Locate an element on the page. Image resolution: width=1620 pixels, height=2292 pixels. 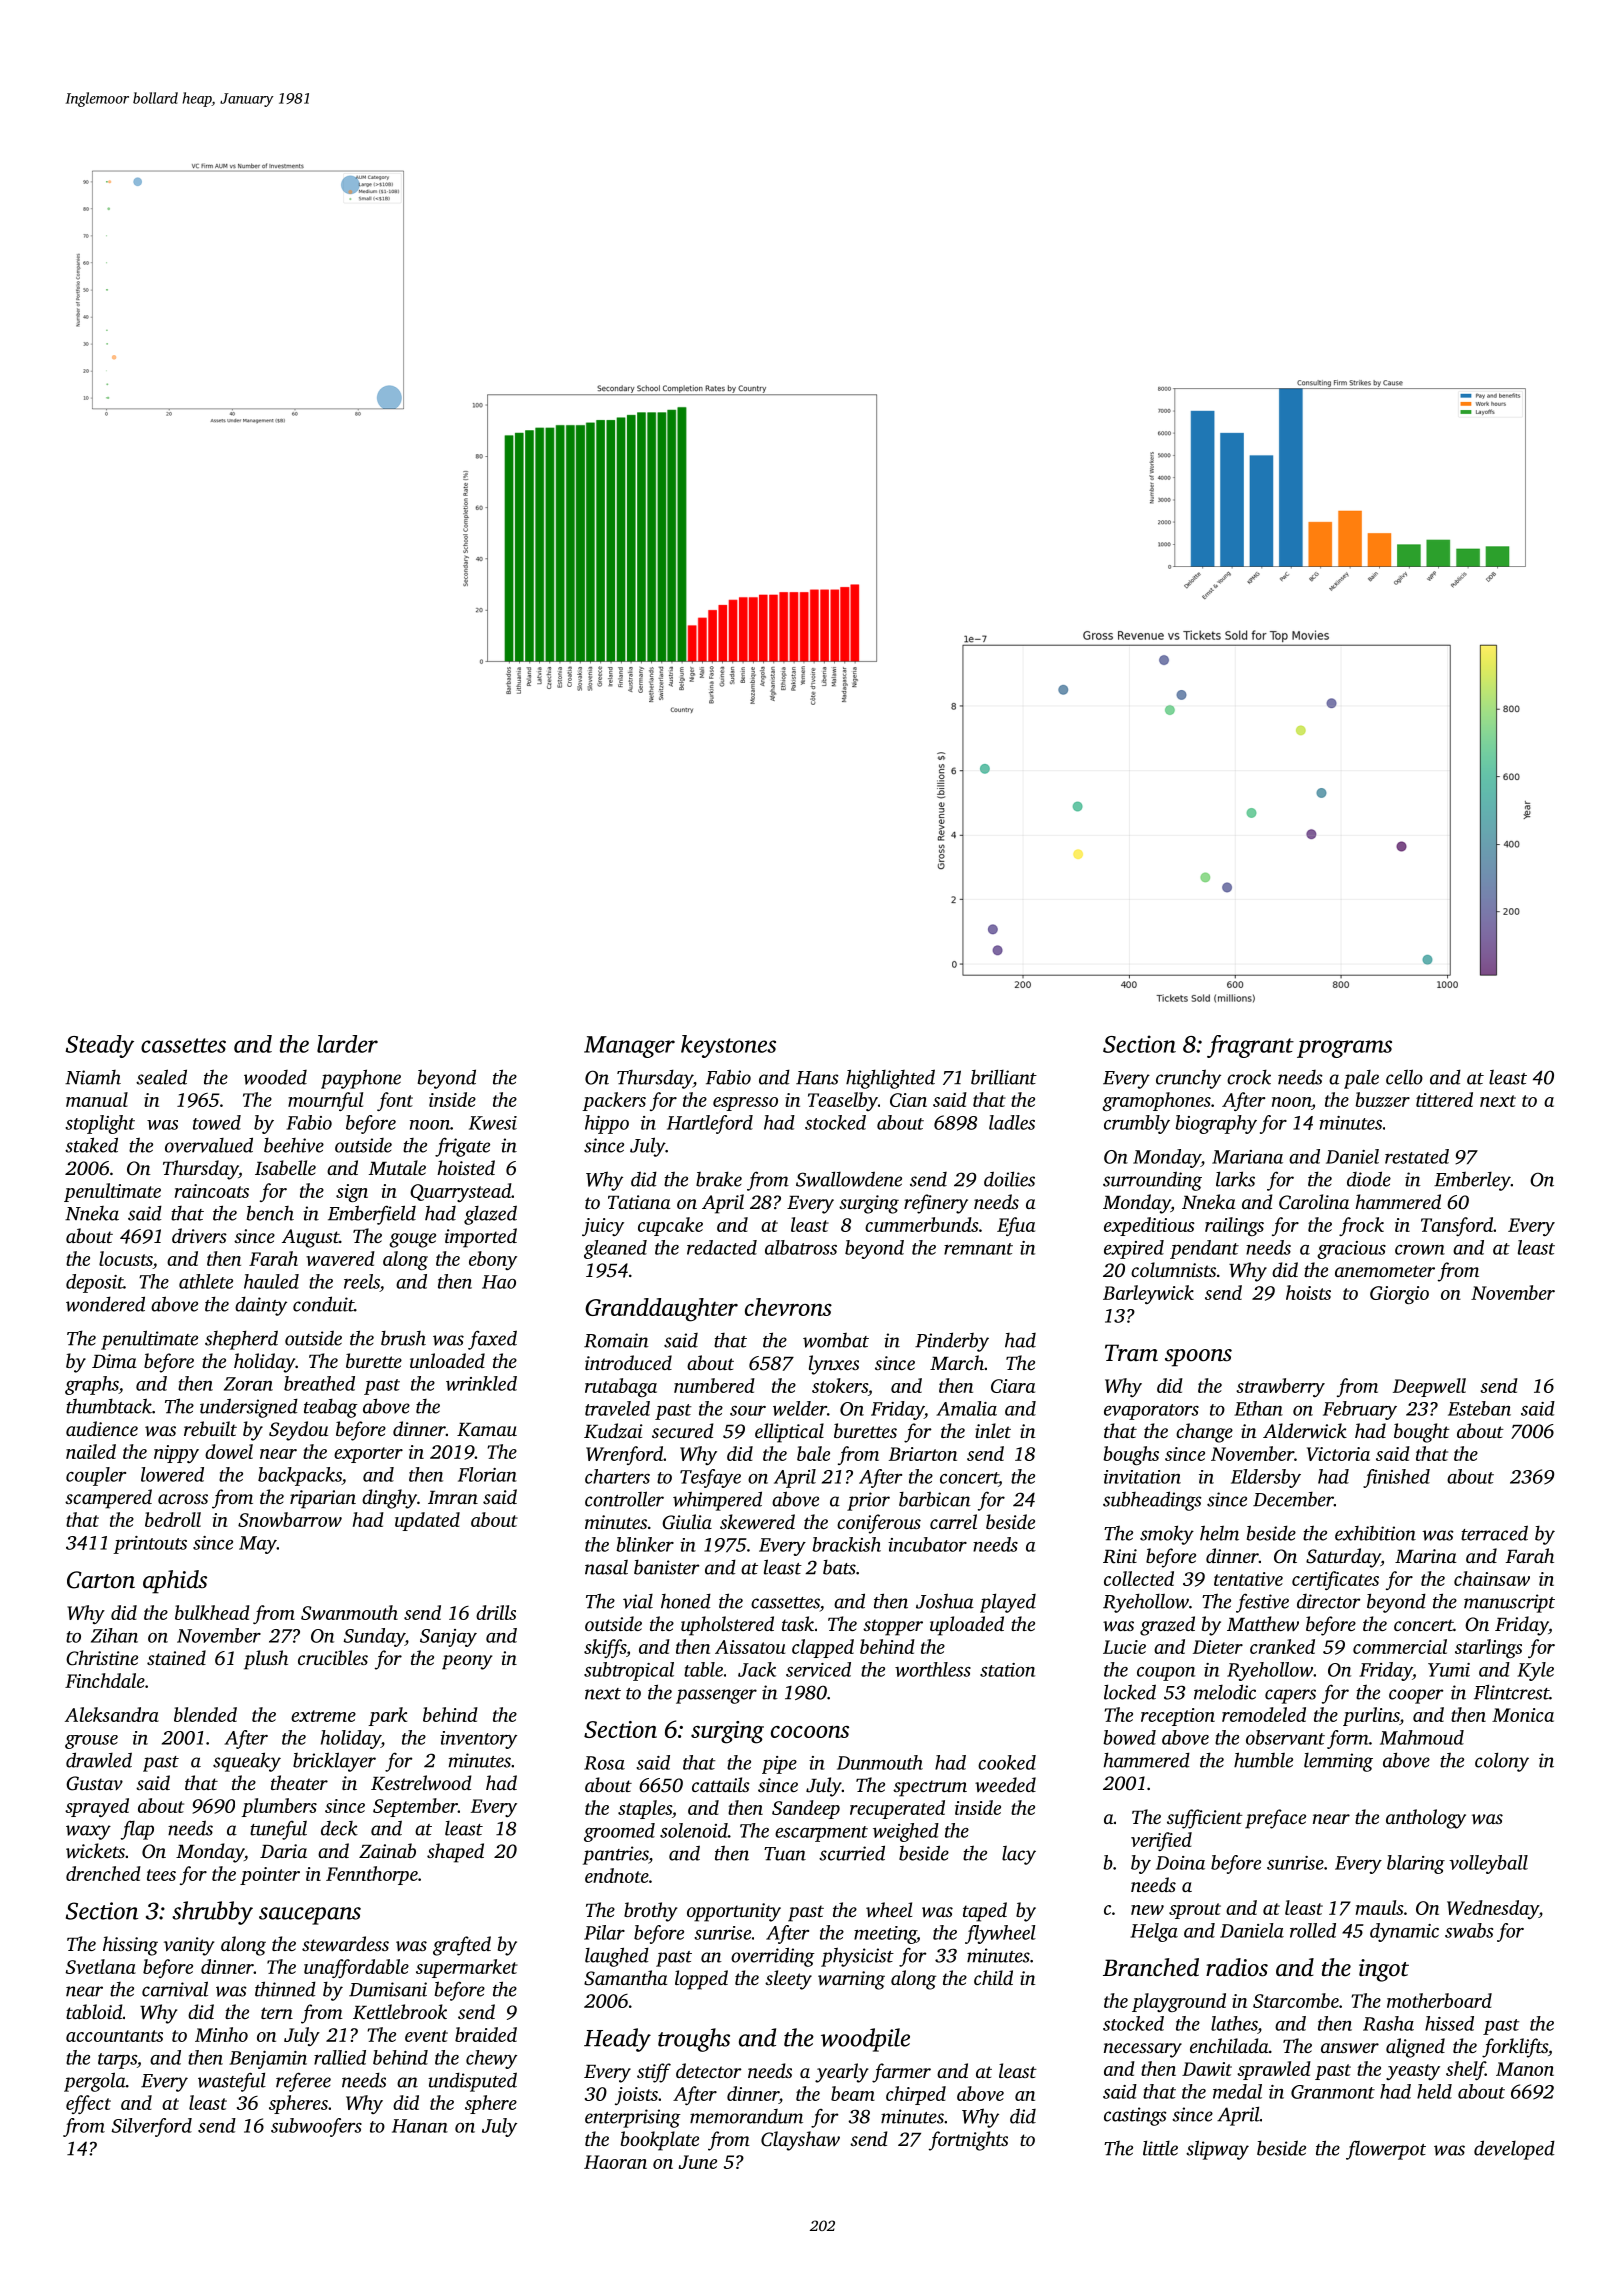
fortnights is located at coordinates (968, 2141).
